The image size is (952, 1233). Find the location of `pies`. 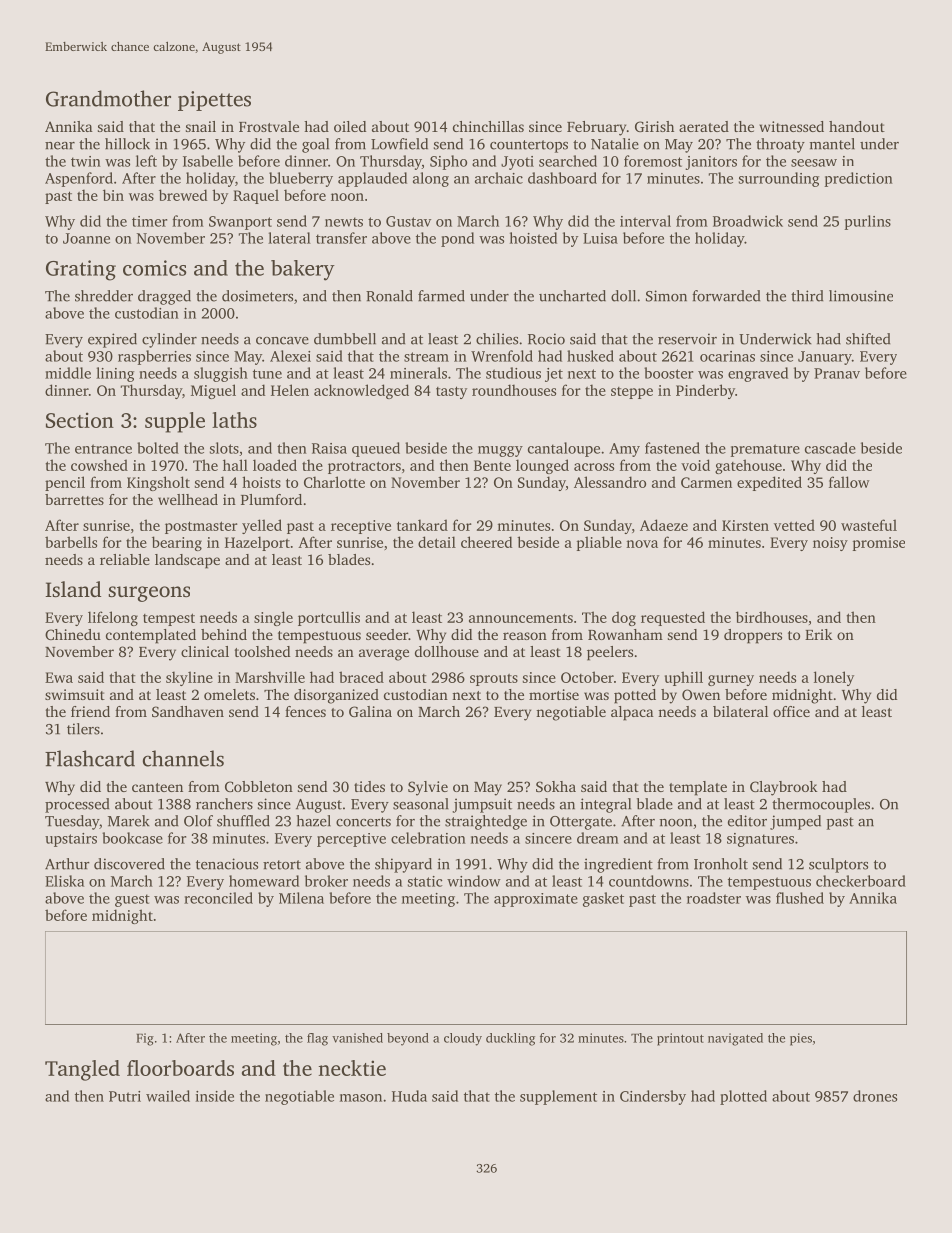

pies is located at coordinates (801, 1039).
